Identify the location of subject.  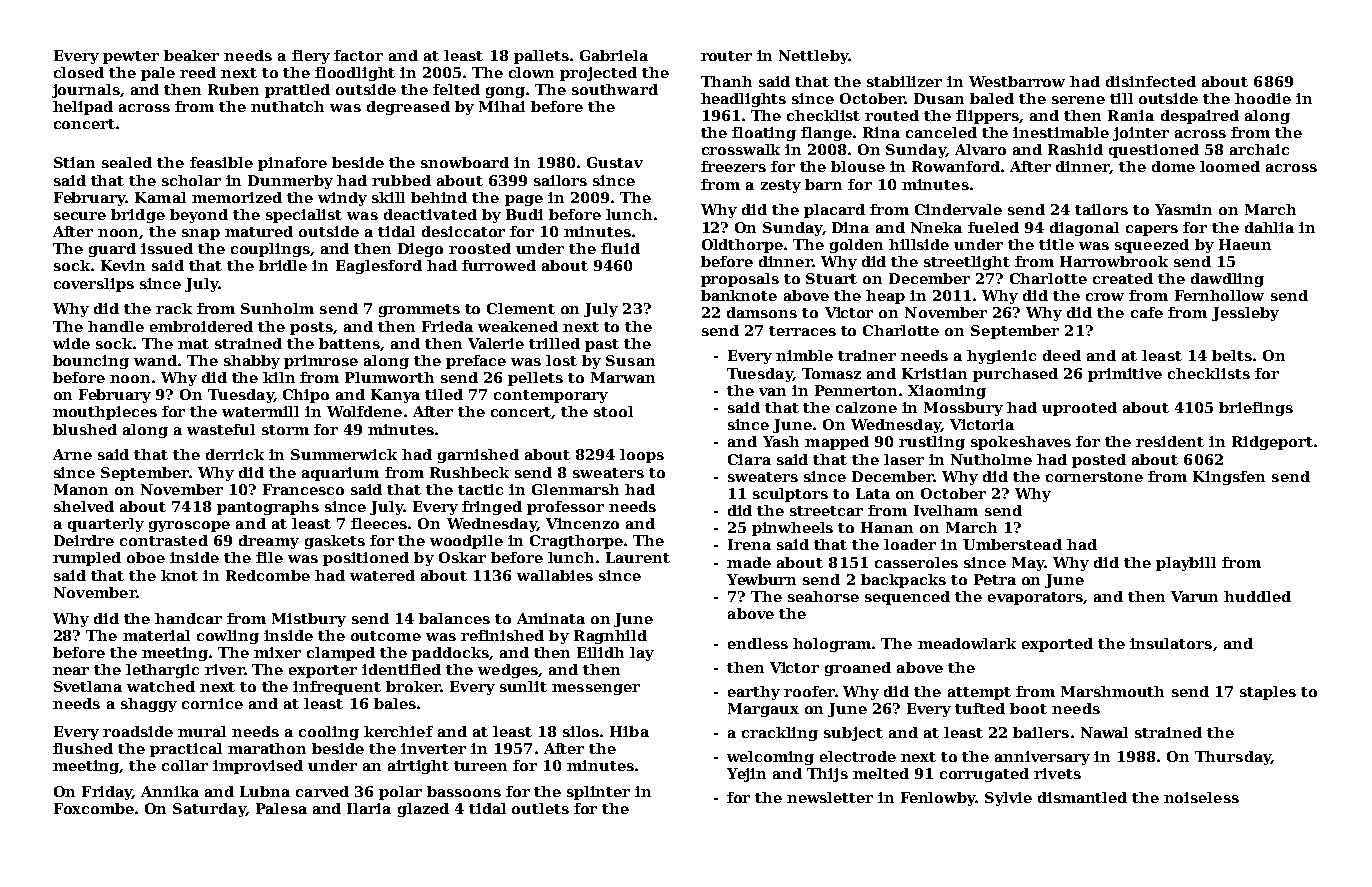
(853, 734).
